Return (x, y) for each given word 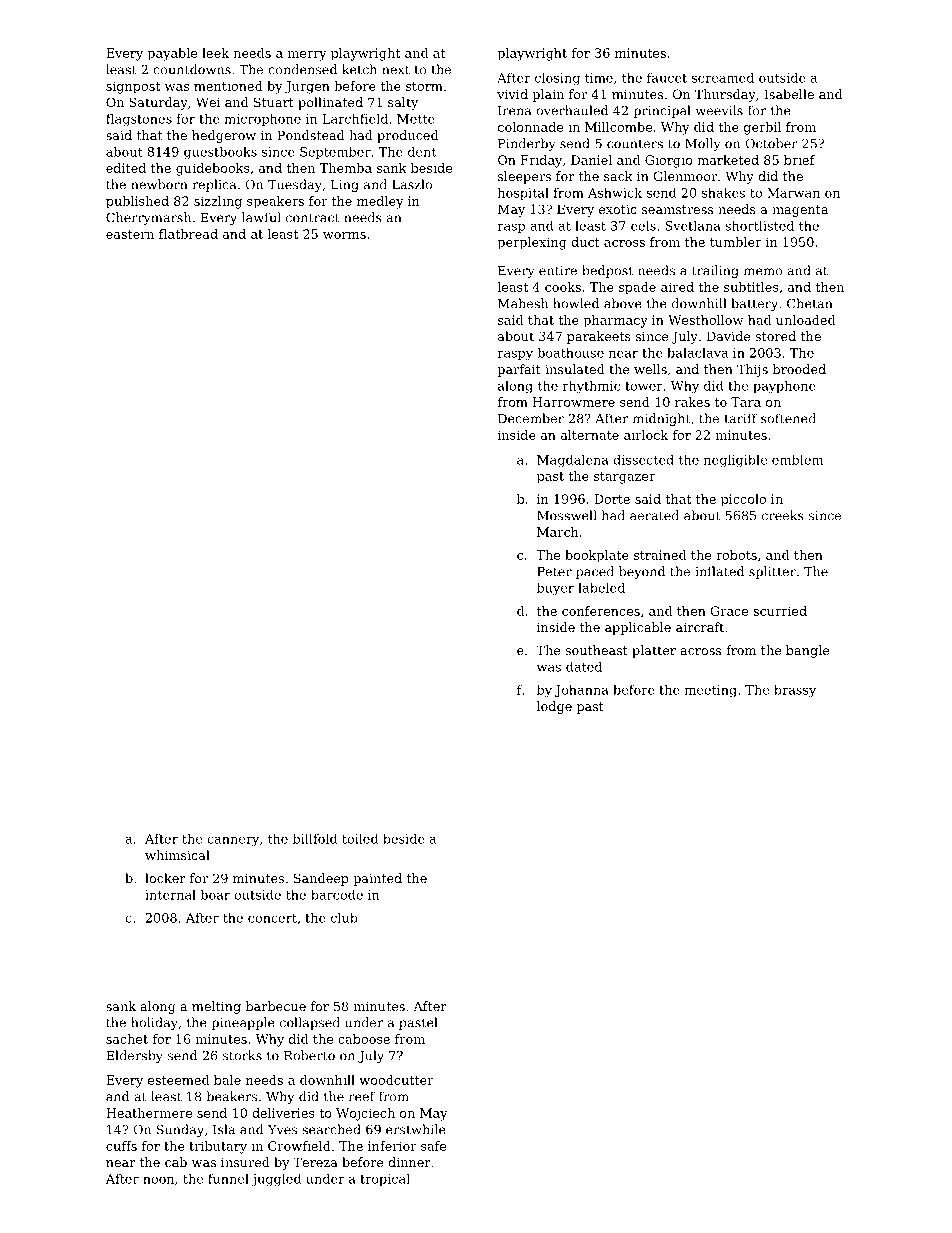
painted (377, 879)
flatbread (188, 234)
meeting (711, 691)
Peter (554, 572)
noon (158, 1180)
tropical (385, 1180)
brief (799, 160)
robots (736, 555)
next (396, 70)
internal (170, 894)
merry (307, 56)
